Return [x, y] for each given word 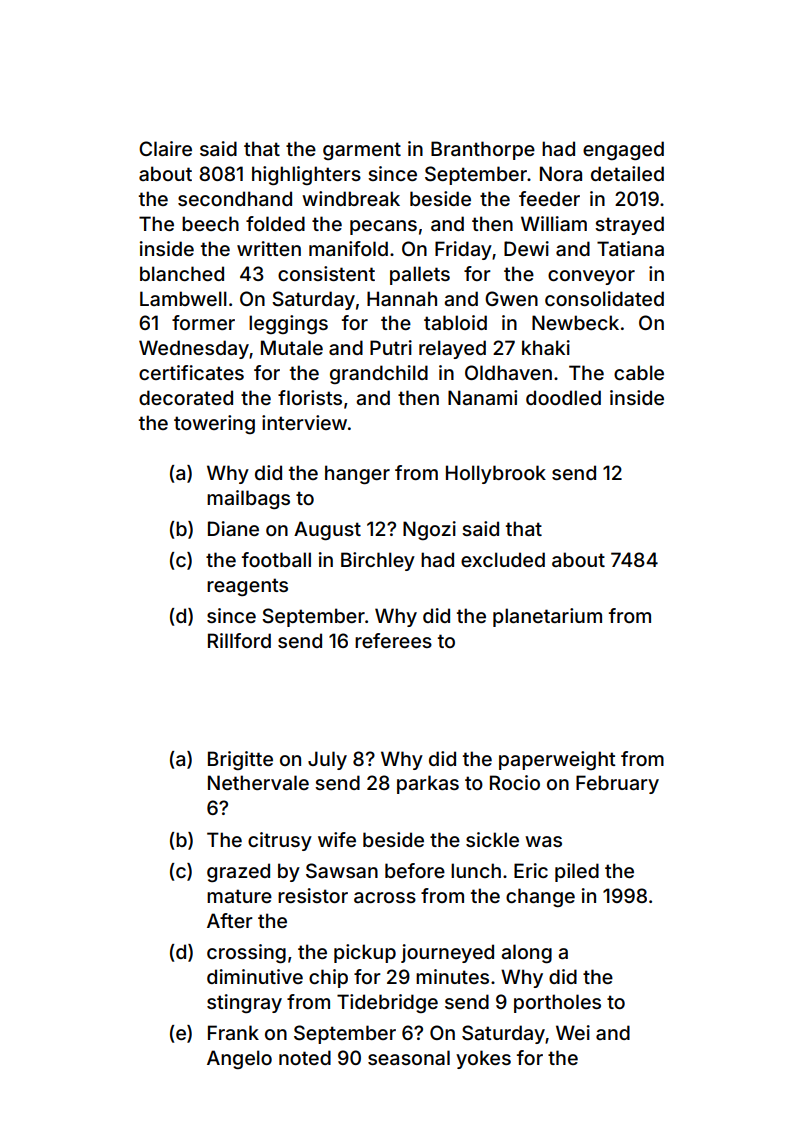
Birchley [378, 561]
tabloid [455, 322]
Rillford [239, 640]
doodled [563, 397]
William [554, 223]
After [230, 920]
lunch [476, 870]
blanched [182, 273]
